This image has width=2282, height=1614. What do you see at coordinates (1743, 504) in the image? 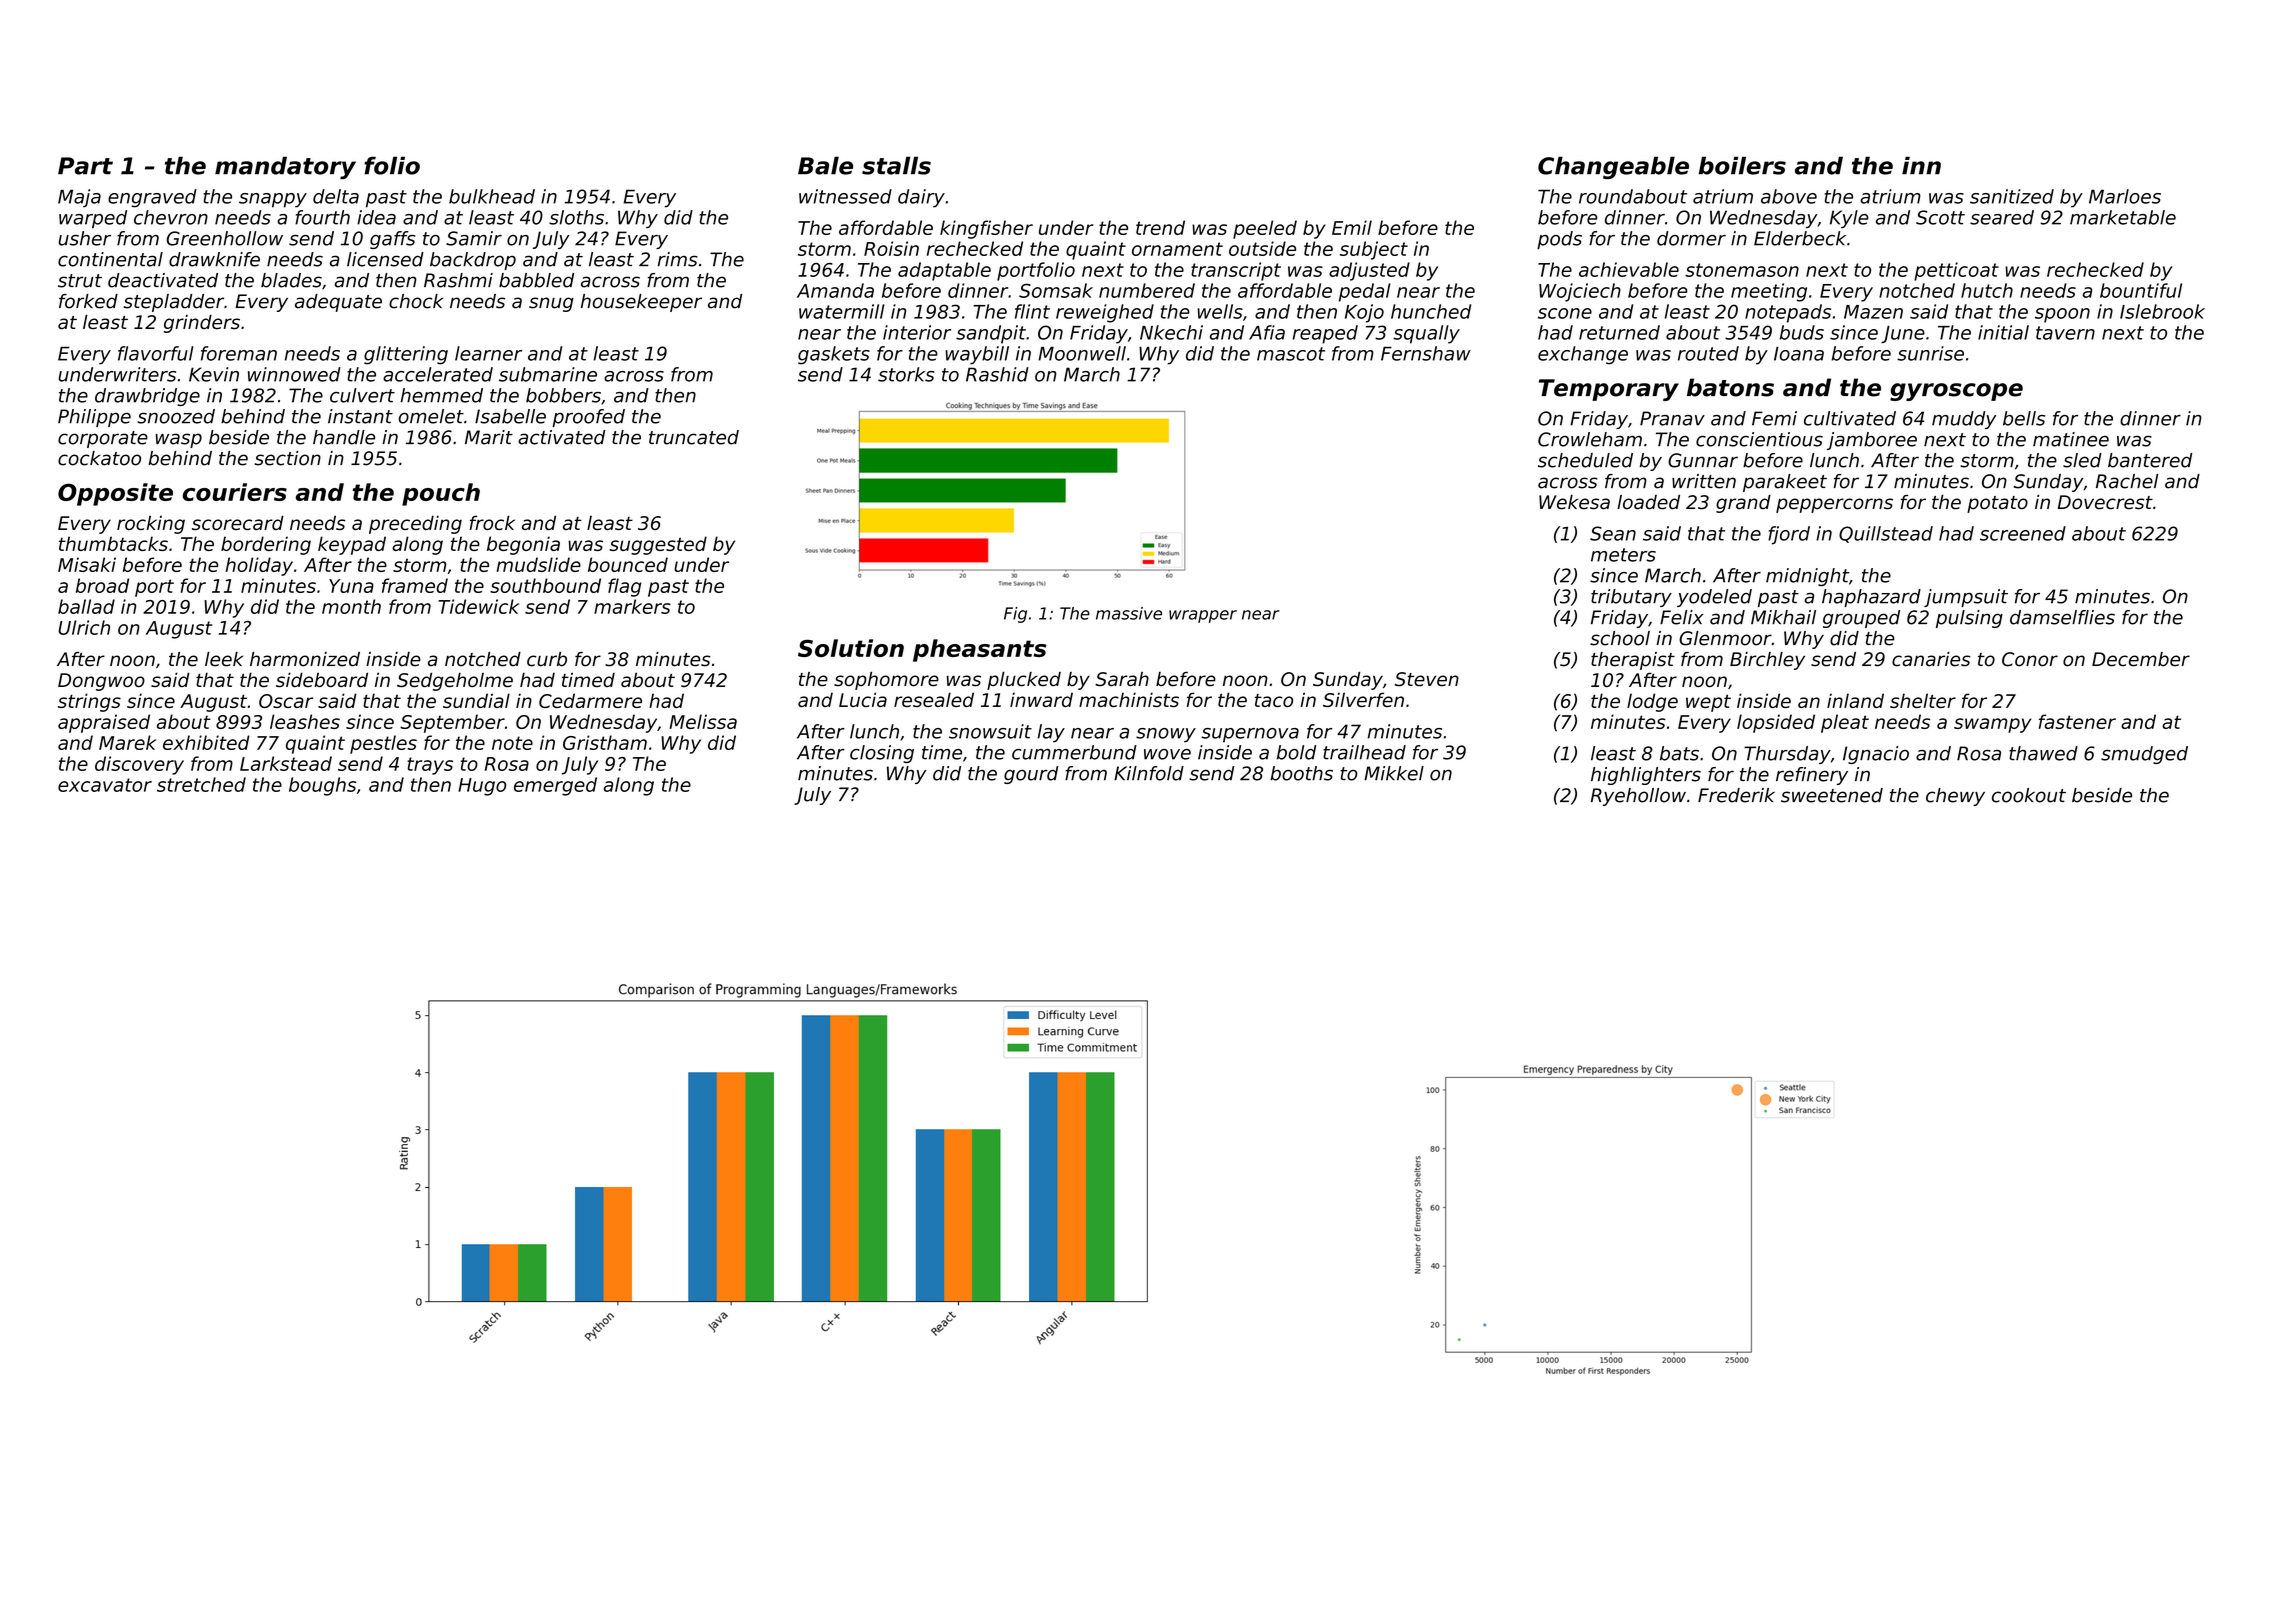
I see `grand` at bounding box center [1743, 504].
